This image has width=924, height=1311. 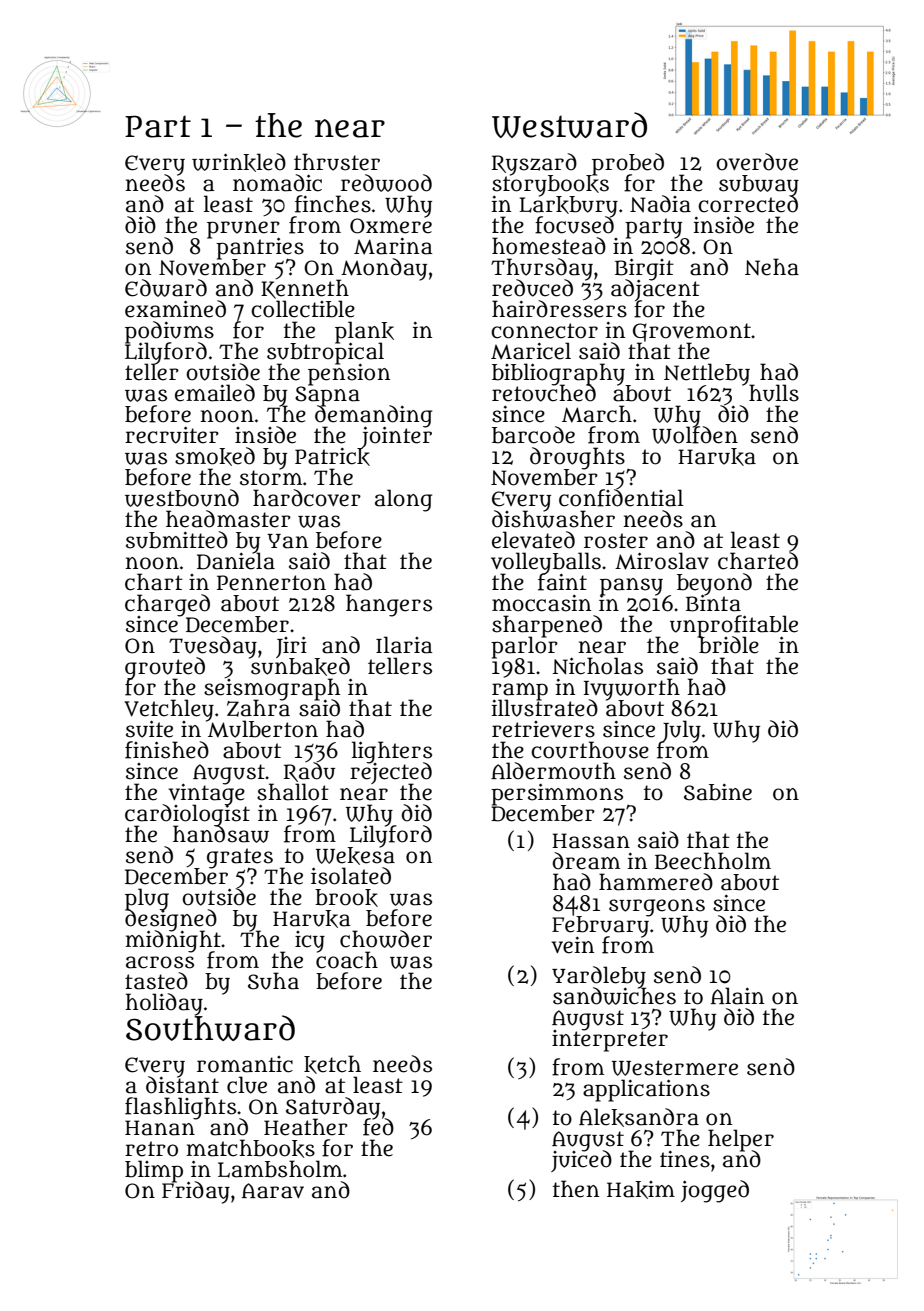 I want to click on Nettleby, so click(x=708, y=374).
